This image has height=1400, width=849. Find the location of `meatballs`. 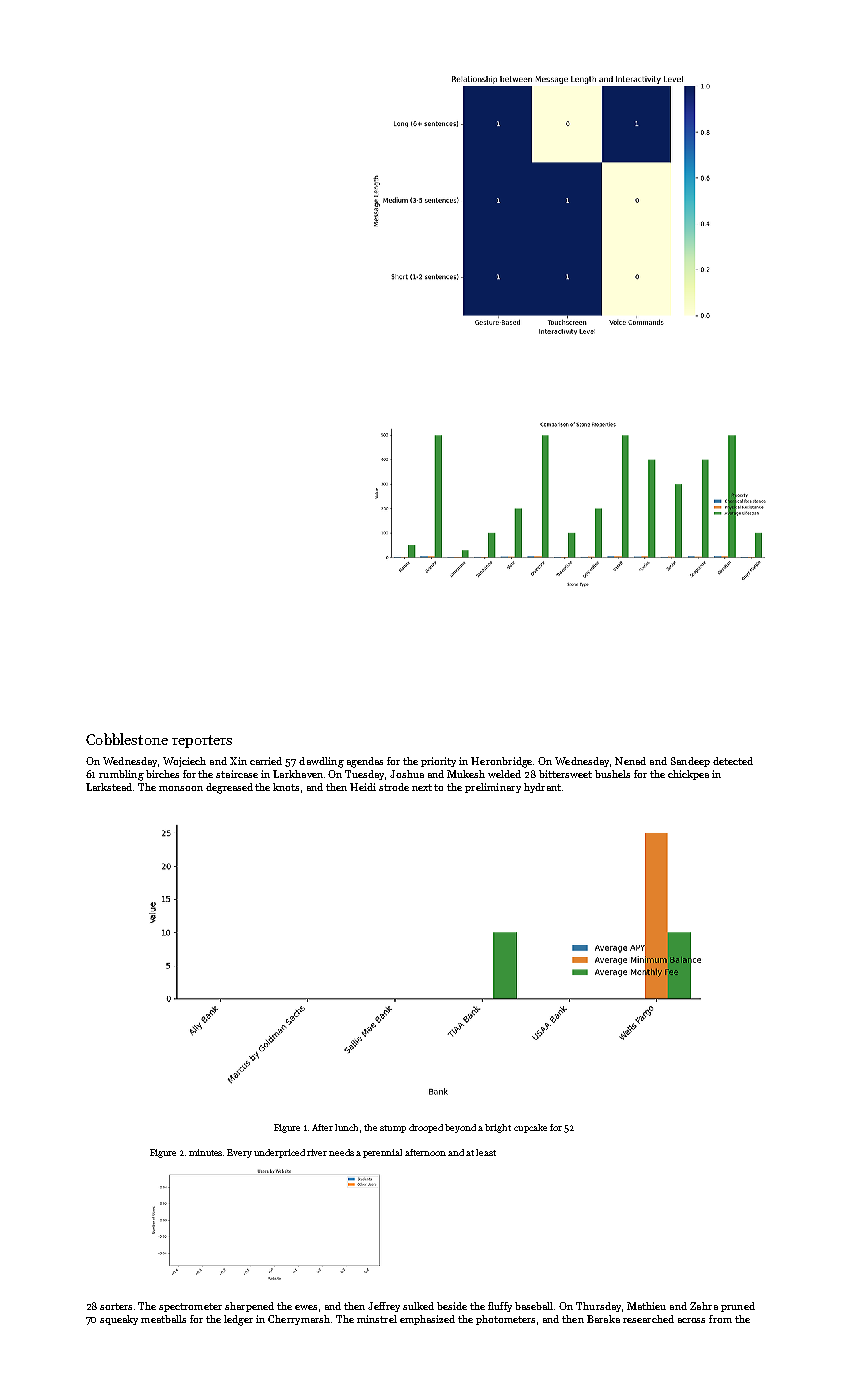

meatballs is located at coordinates (163, 1319).
